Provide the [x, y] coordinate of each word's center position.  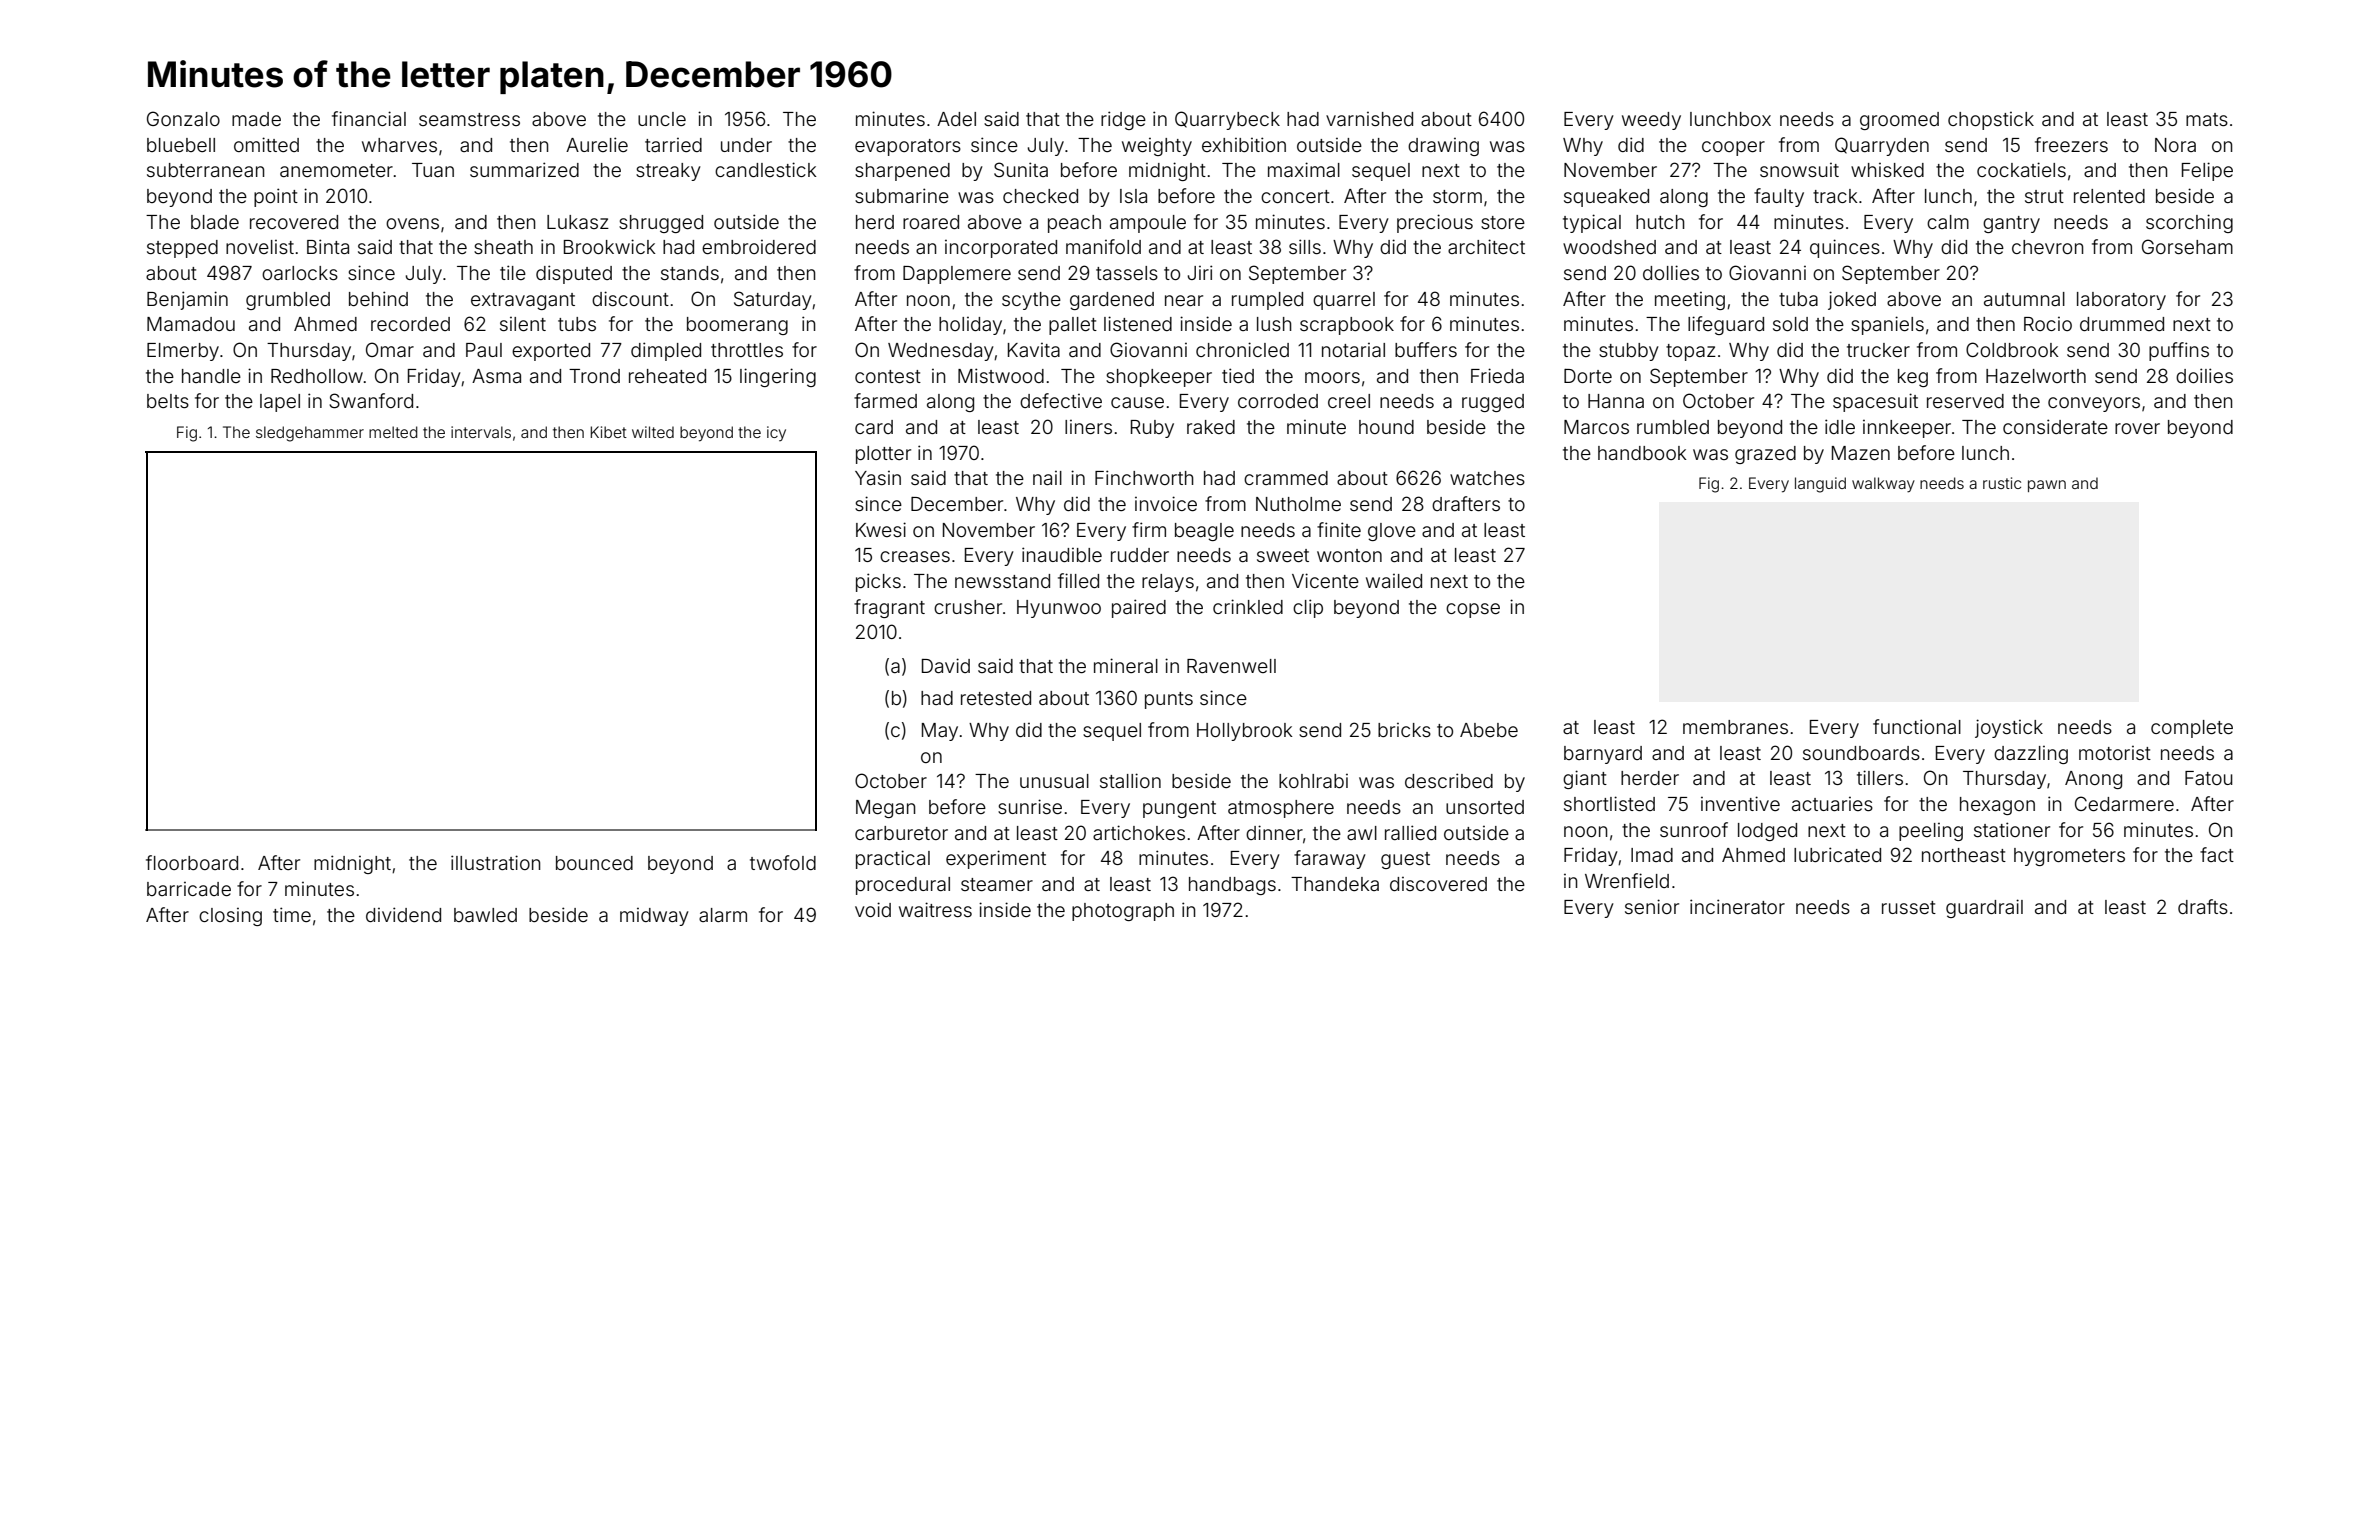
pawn [2047, 486]
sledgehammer [310, 434]
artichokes [1139, 832]
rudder [1140, 555]
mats [2207, 119]
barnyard [1603, 755]
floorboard [192, 862]
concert [1295, 196]
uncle [662, 119]
